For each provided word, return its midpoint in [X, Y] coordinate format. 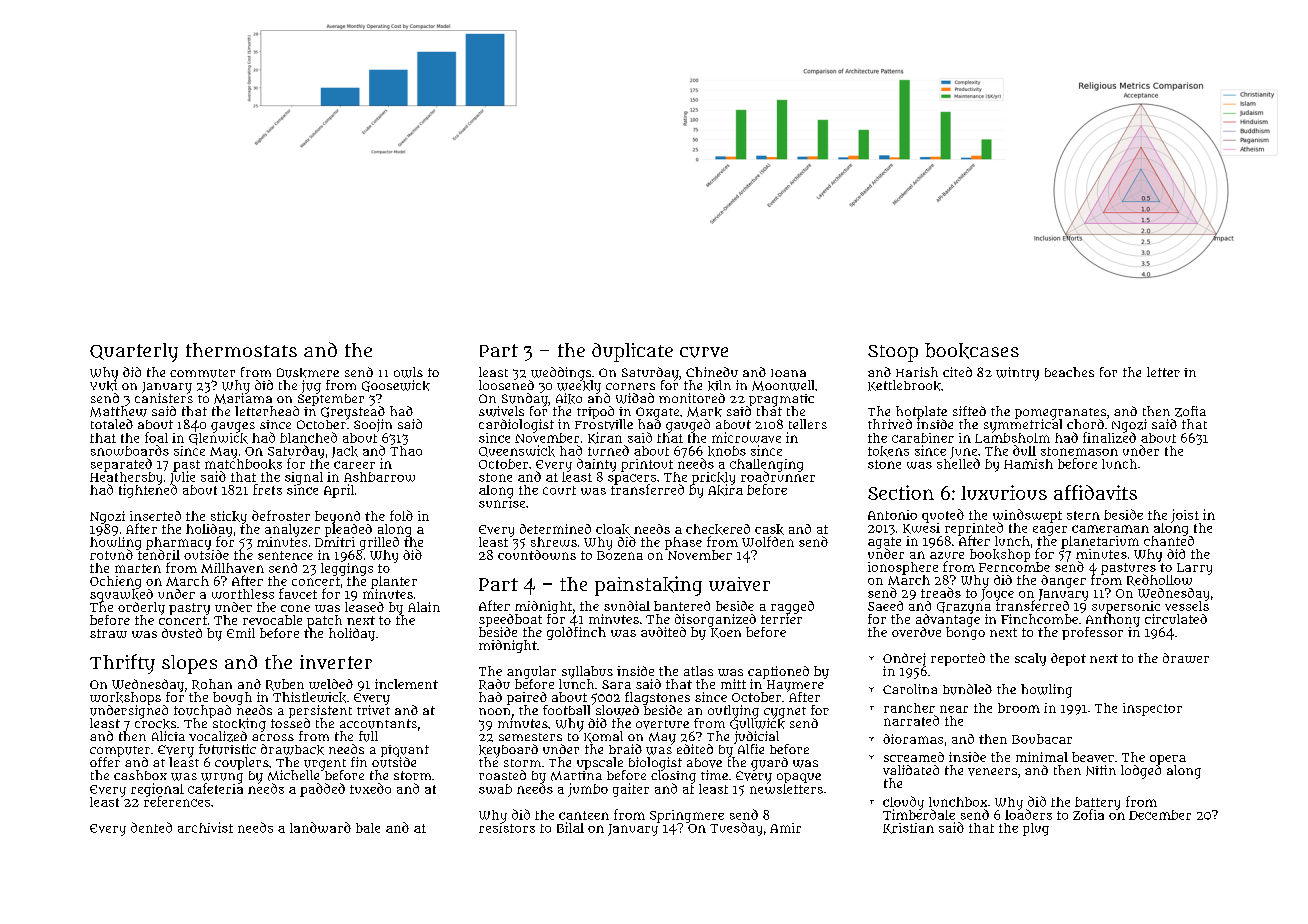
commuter [202, 373]
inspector [1152, 709]
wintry [1017, 374]
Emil [241, 633]
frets [267, 489]
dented [151, 827]
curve [704, 352]
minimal [1042, 757]
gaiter [631, 790]
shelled [958, 463]
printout [647, 465]
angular [531, 672]
